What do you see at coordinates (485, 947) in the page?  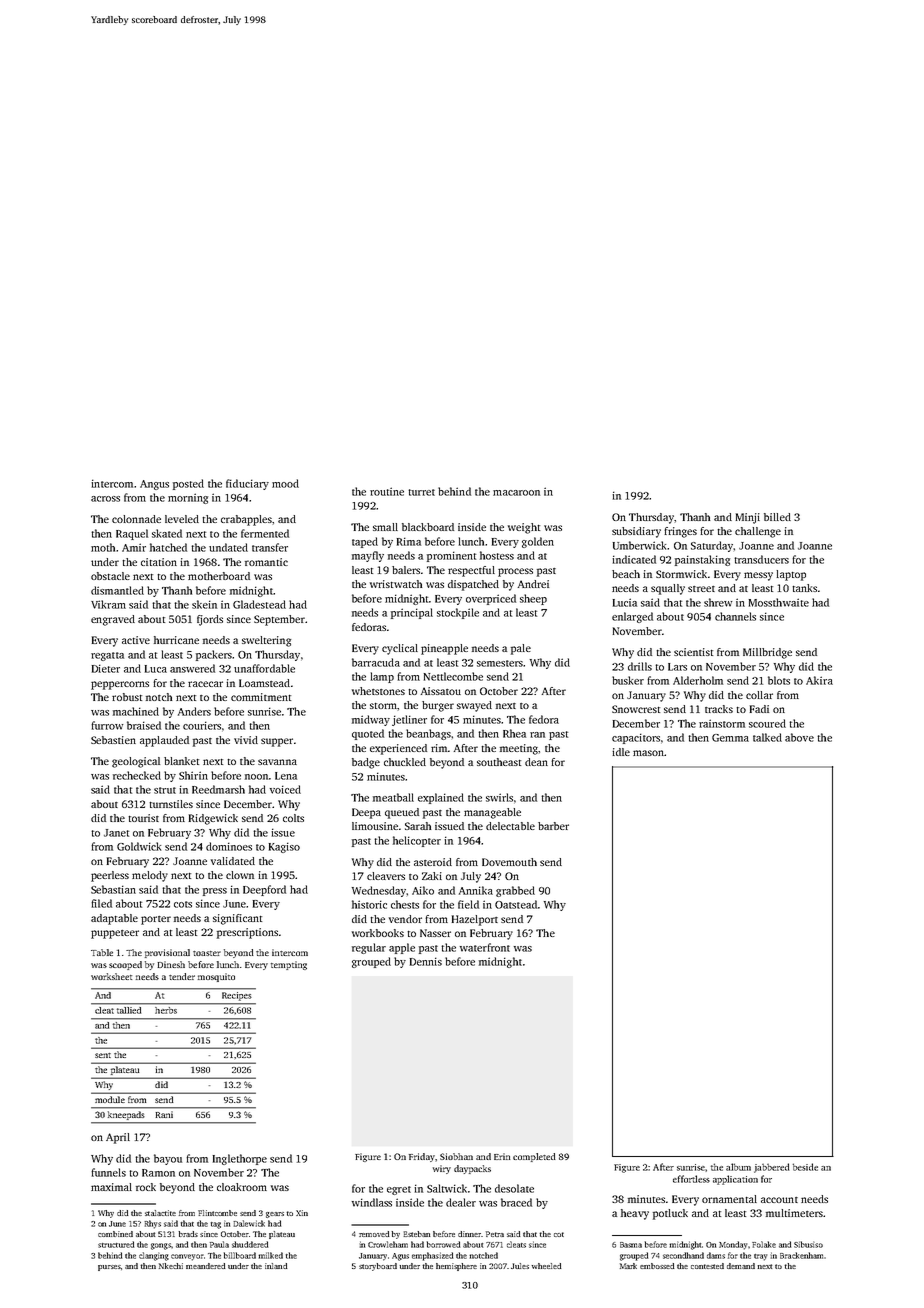 I see `waterfront` at bounding box center [485, 947].
